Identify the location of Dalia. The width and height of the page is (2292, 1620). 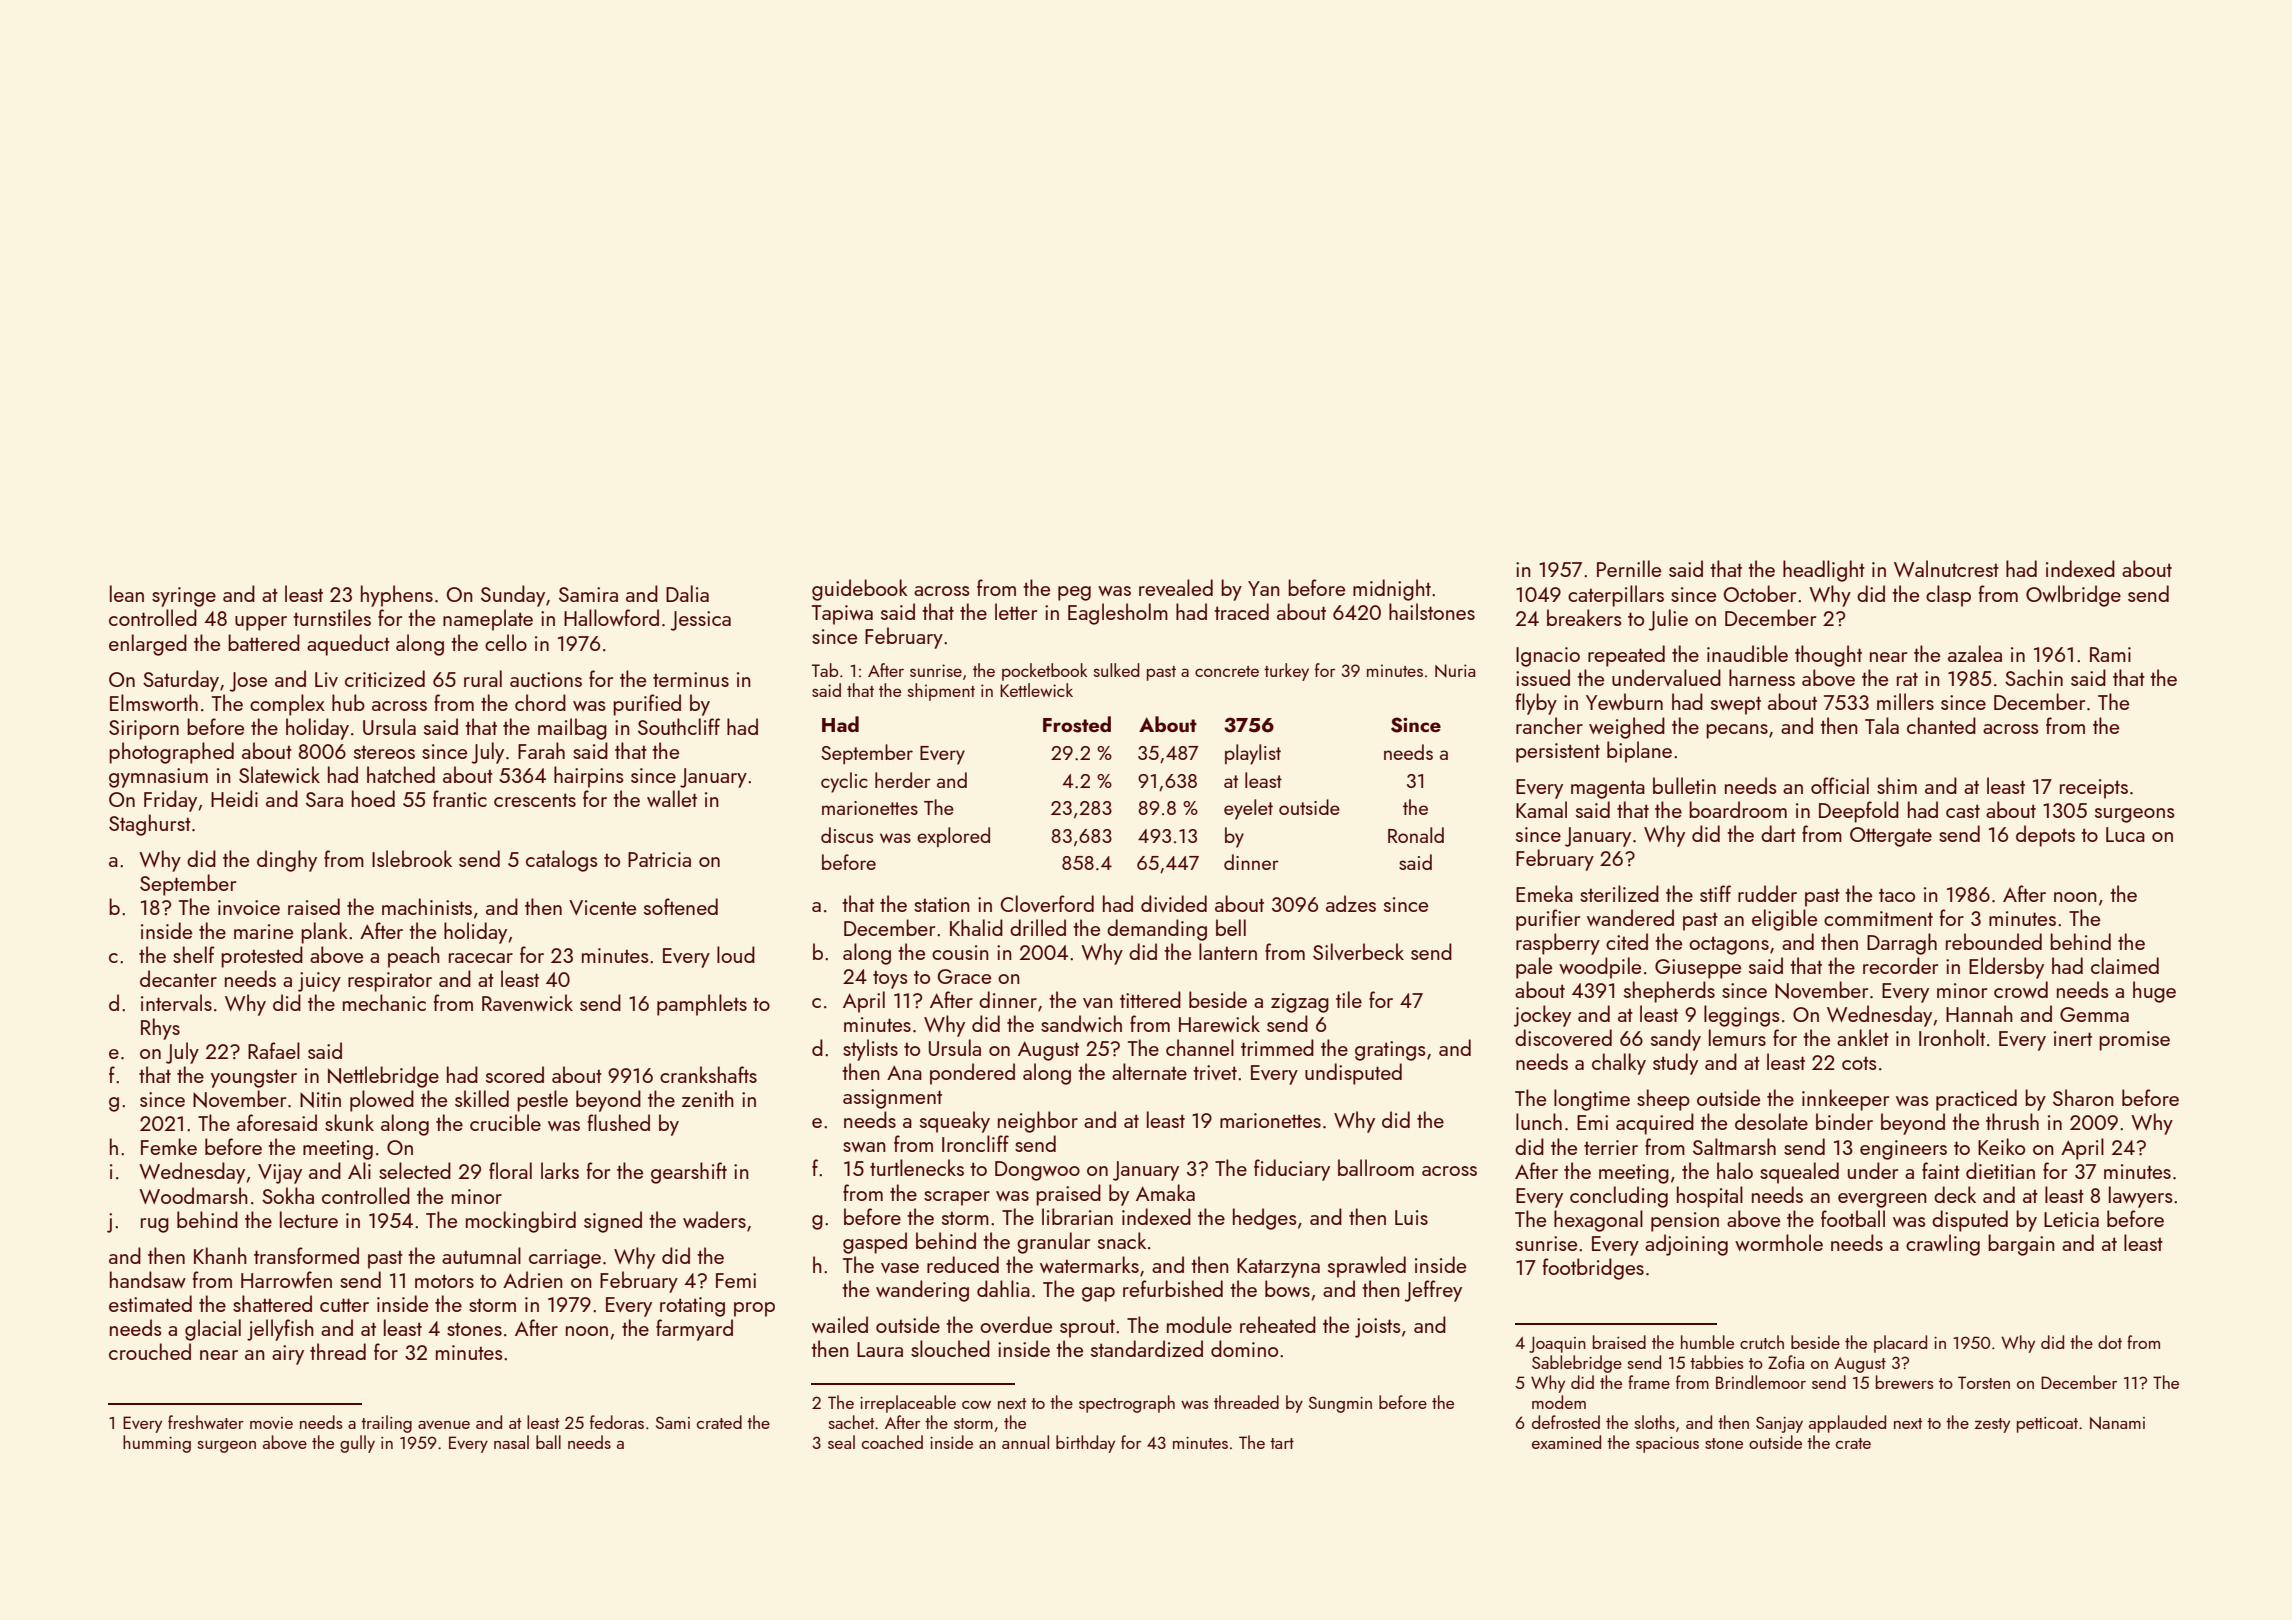
(687, 593).
